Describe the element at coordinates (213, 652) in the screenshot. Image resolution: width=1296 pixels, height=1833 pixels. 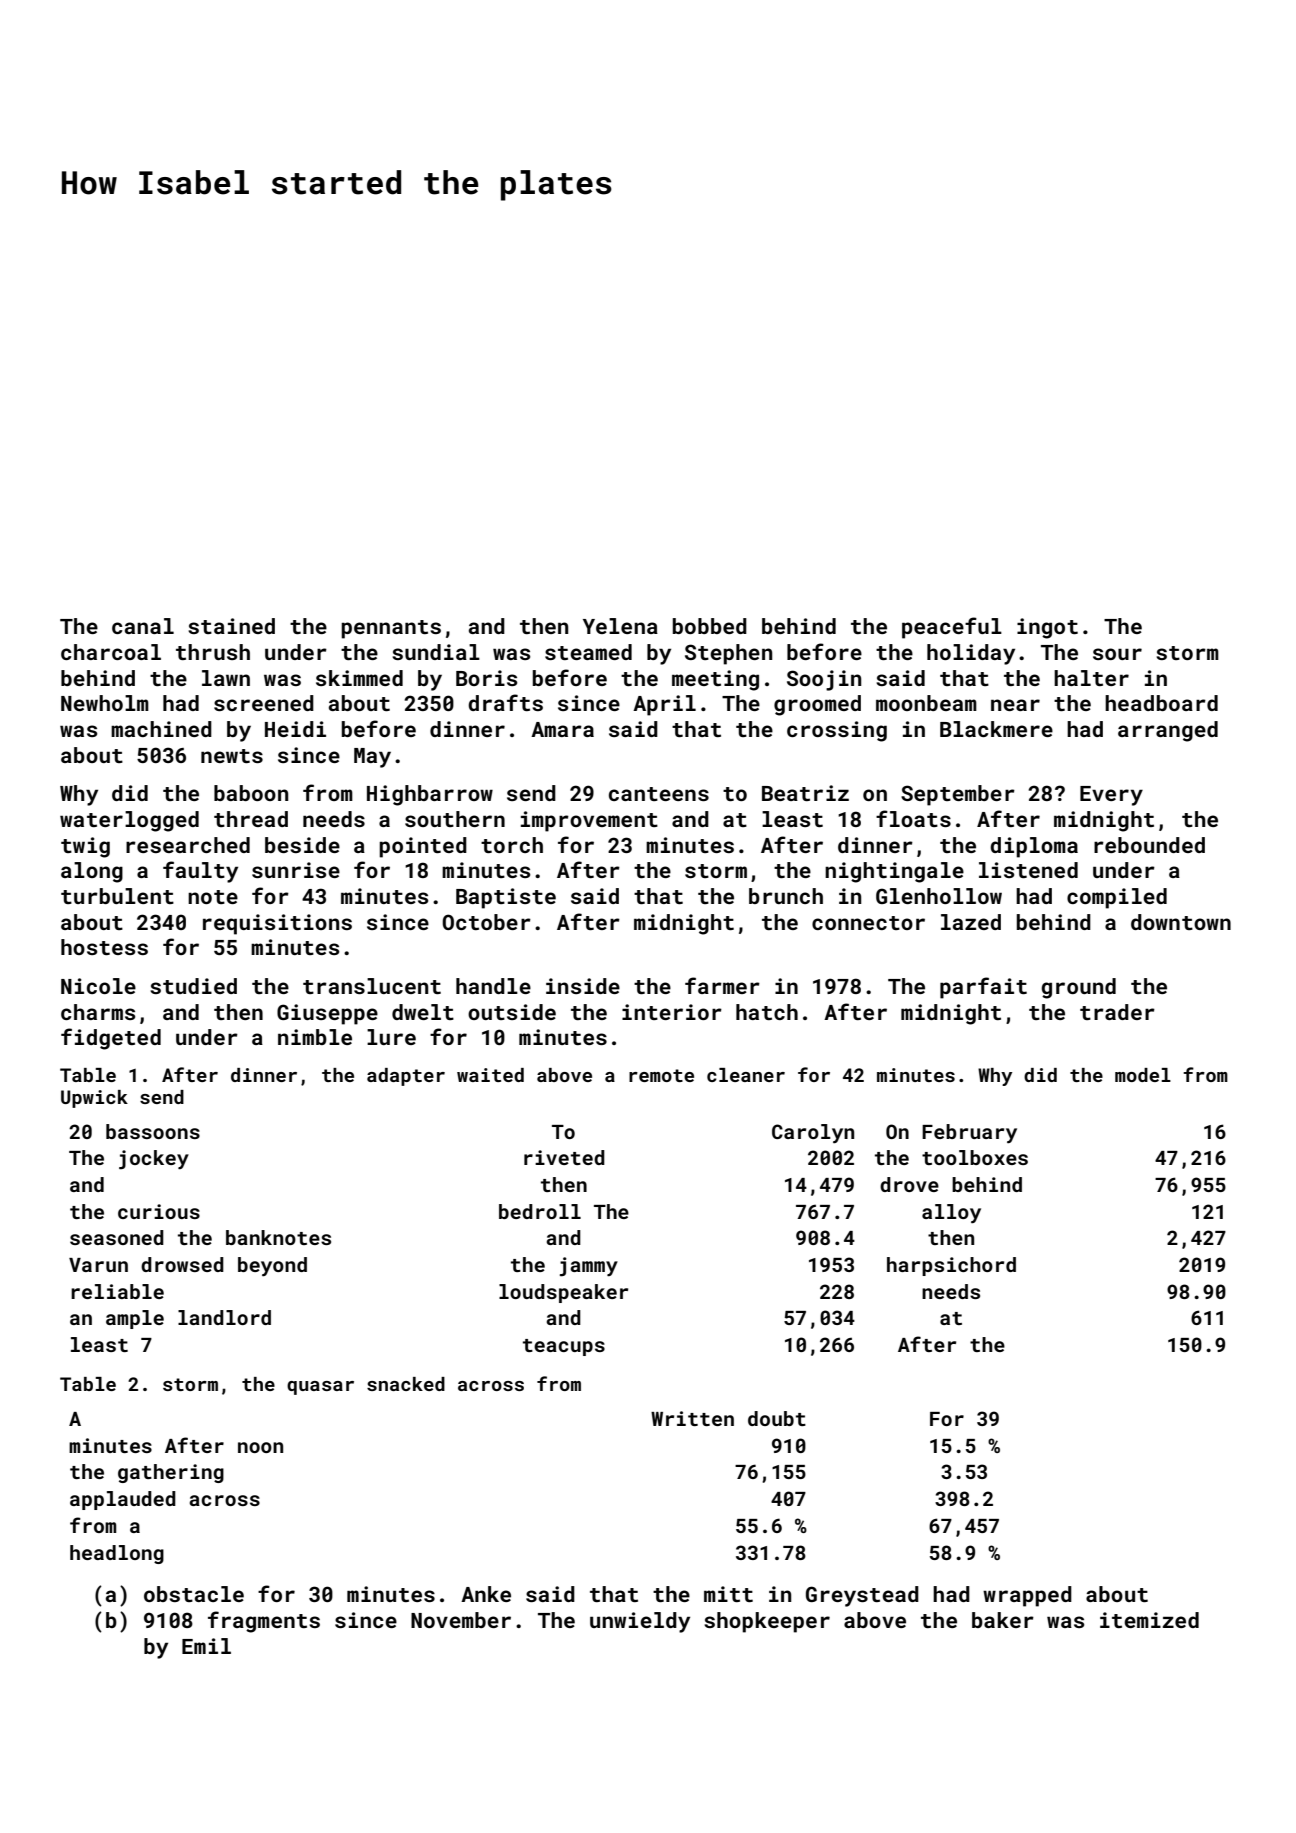
I see `thrush` at that location.
